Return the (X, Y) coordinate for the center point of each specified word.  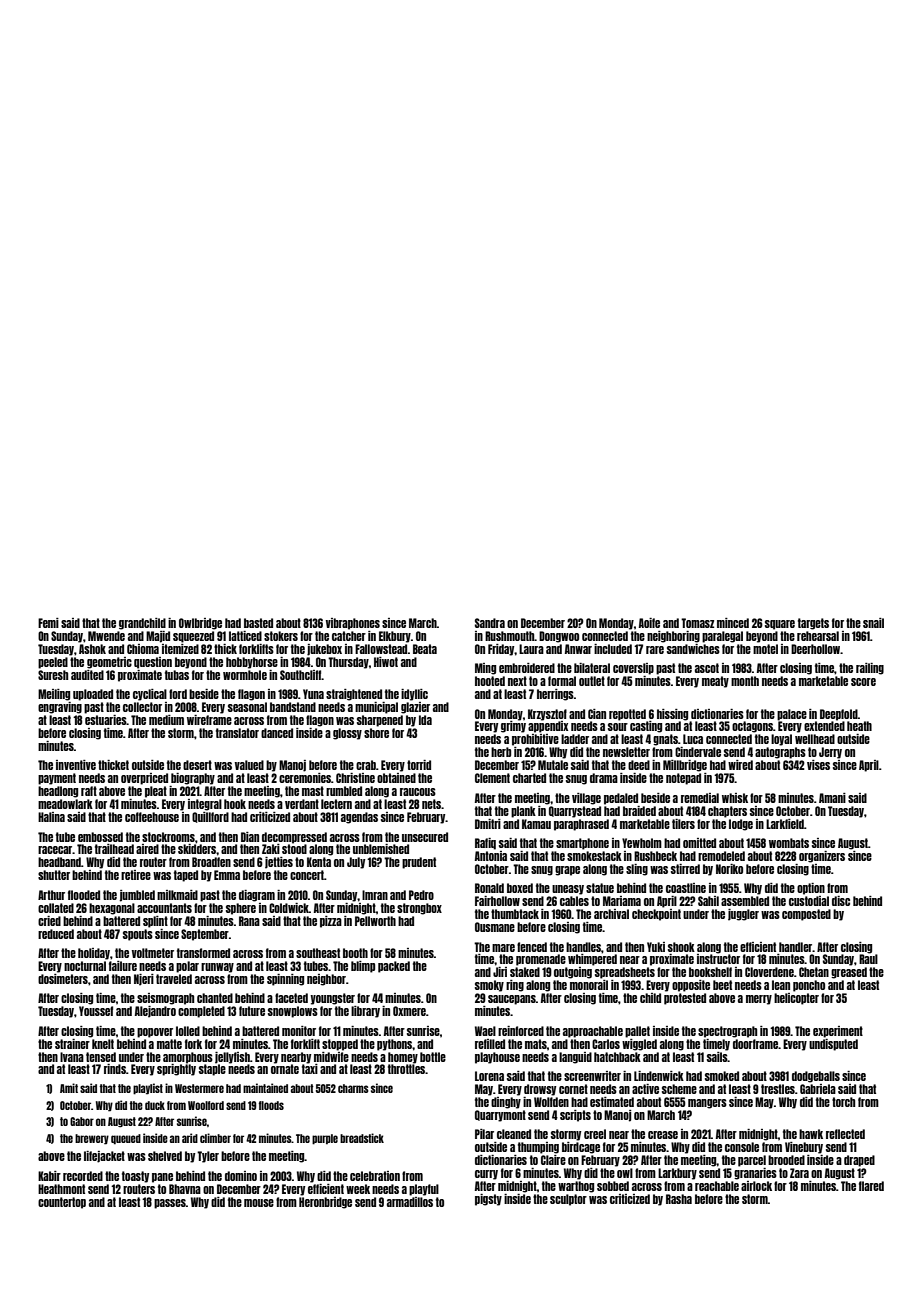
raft (89, 791)
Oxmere (409, 1011)
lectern (336, 804)
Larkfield (785, 824)
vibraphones (353, 624)
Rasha (679, 1199)
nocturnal (85, 966)
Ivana (72, 1057)
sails (717, 1057)
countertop (62, 1203)
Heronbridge (325, 1203)
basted (258, 623)
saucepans (512, 1000)
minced (733, 623)
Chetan (814, 972)
